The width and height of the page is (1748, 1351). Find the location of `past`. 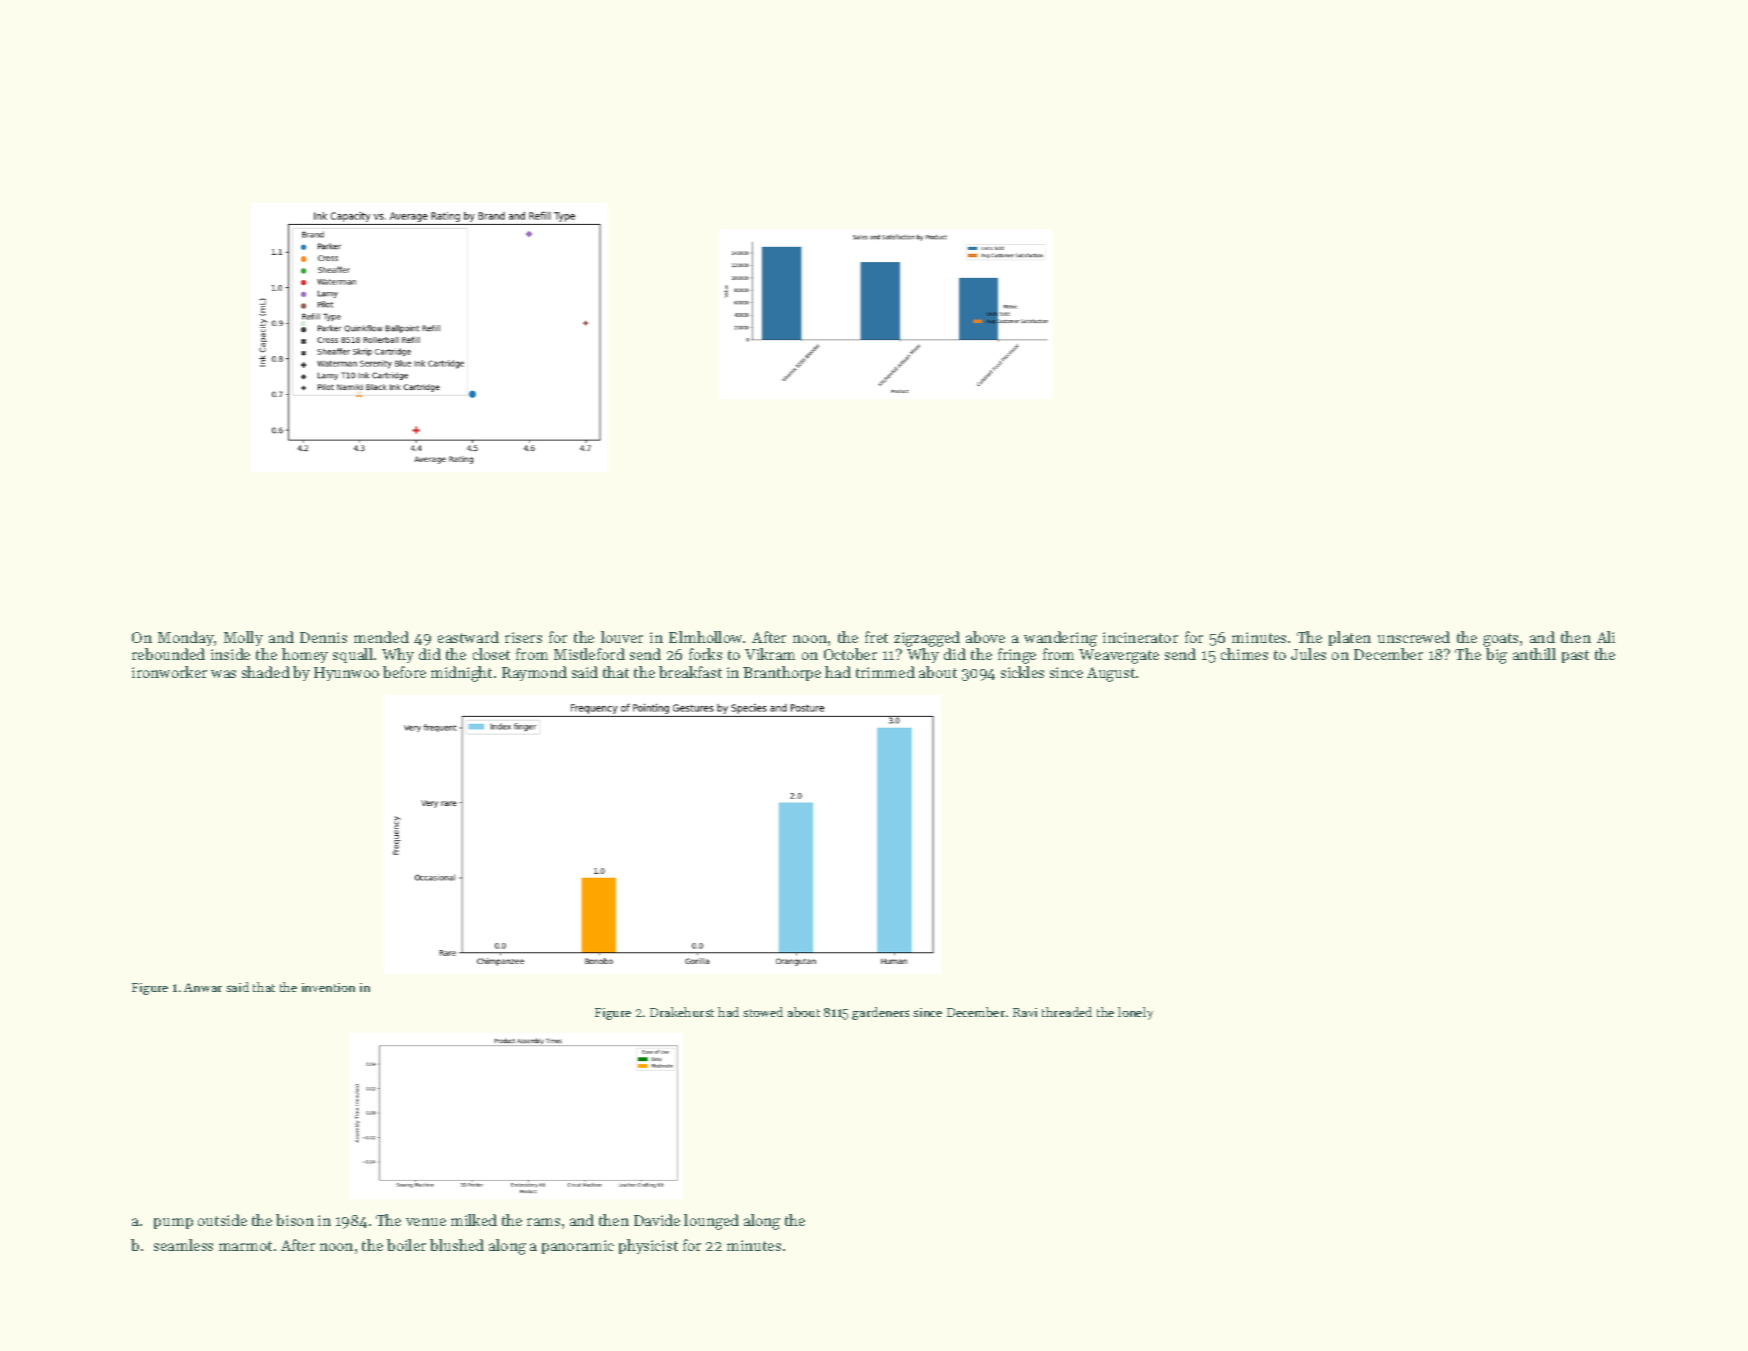

past is located at coordinates (1575, 656).
